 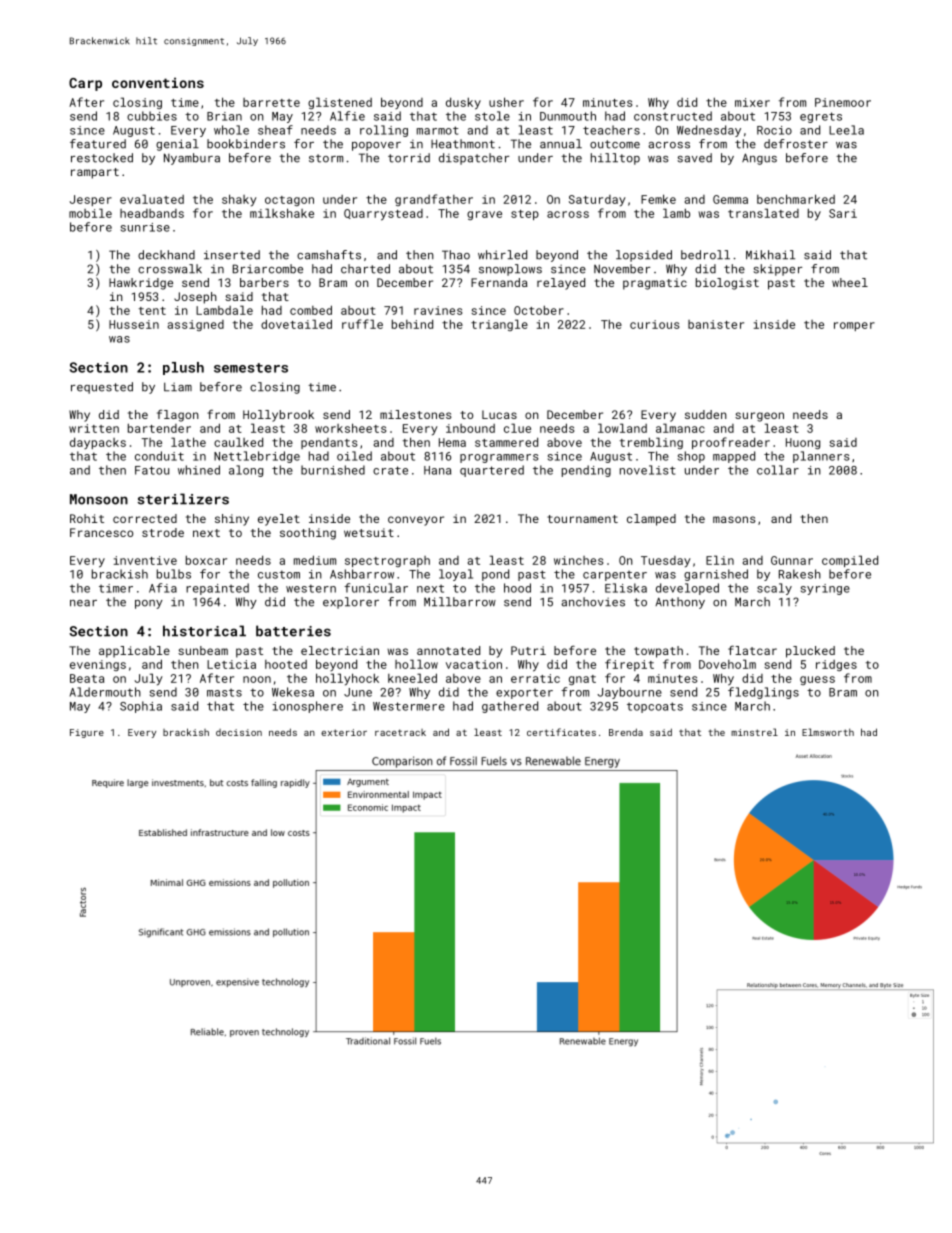 What do you see at coordinates (141, 707) in the screenshot?
I see `Sophia` at bounding box center [141, 707].
